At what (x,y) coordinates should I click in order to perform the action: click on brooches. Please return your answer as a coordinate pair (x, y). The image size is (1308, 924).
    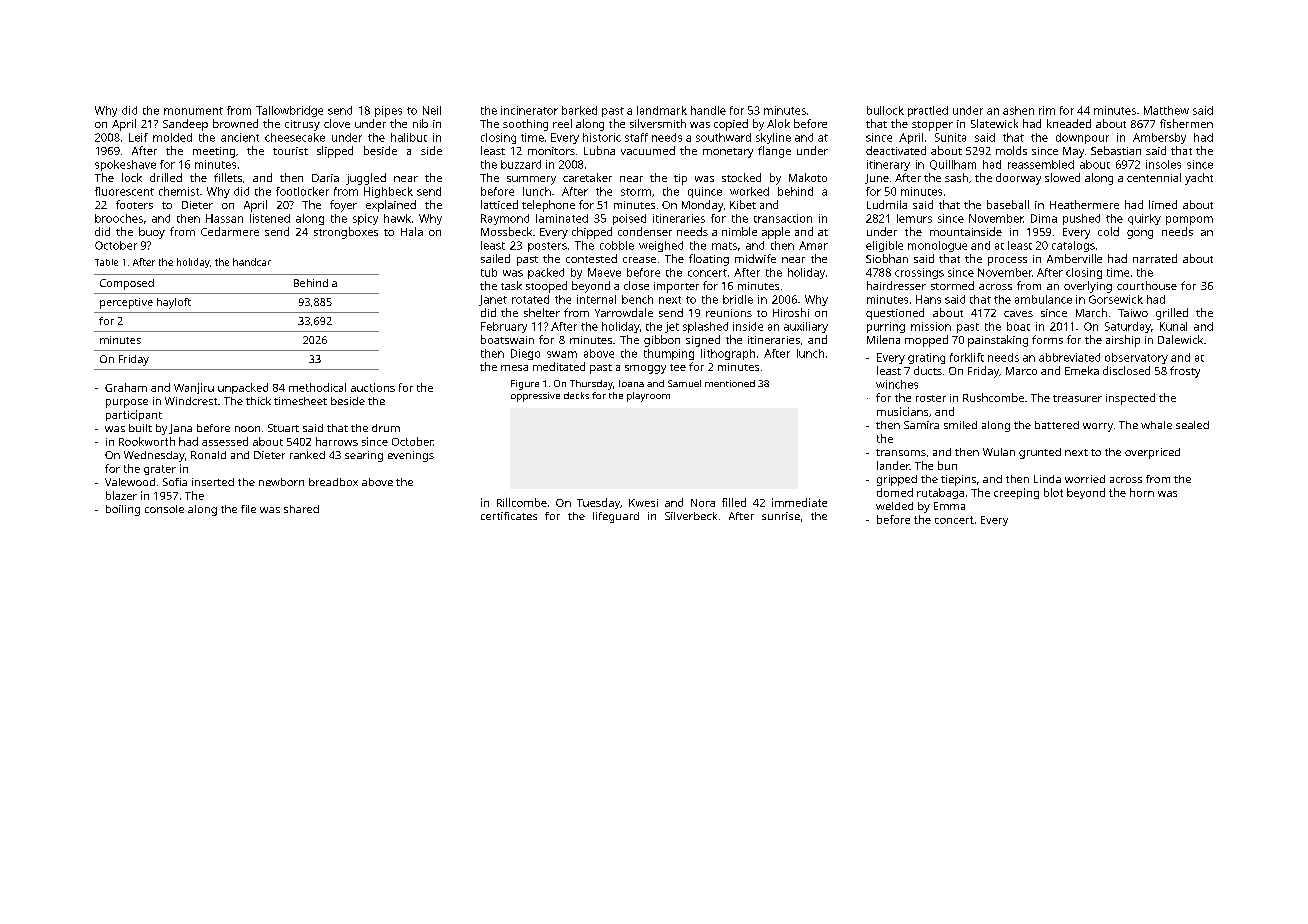
    Looking at the image, I should click on (119, 218).
